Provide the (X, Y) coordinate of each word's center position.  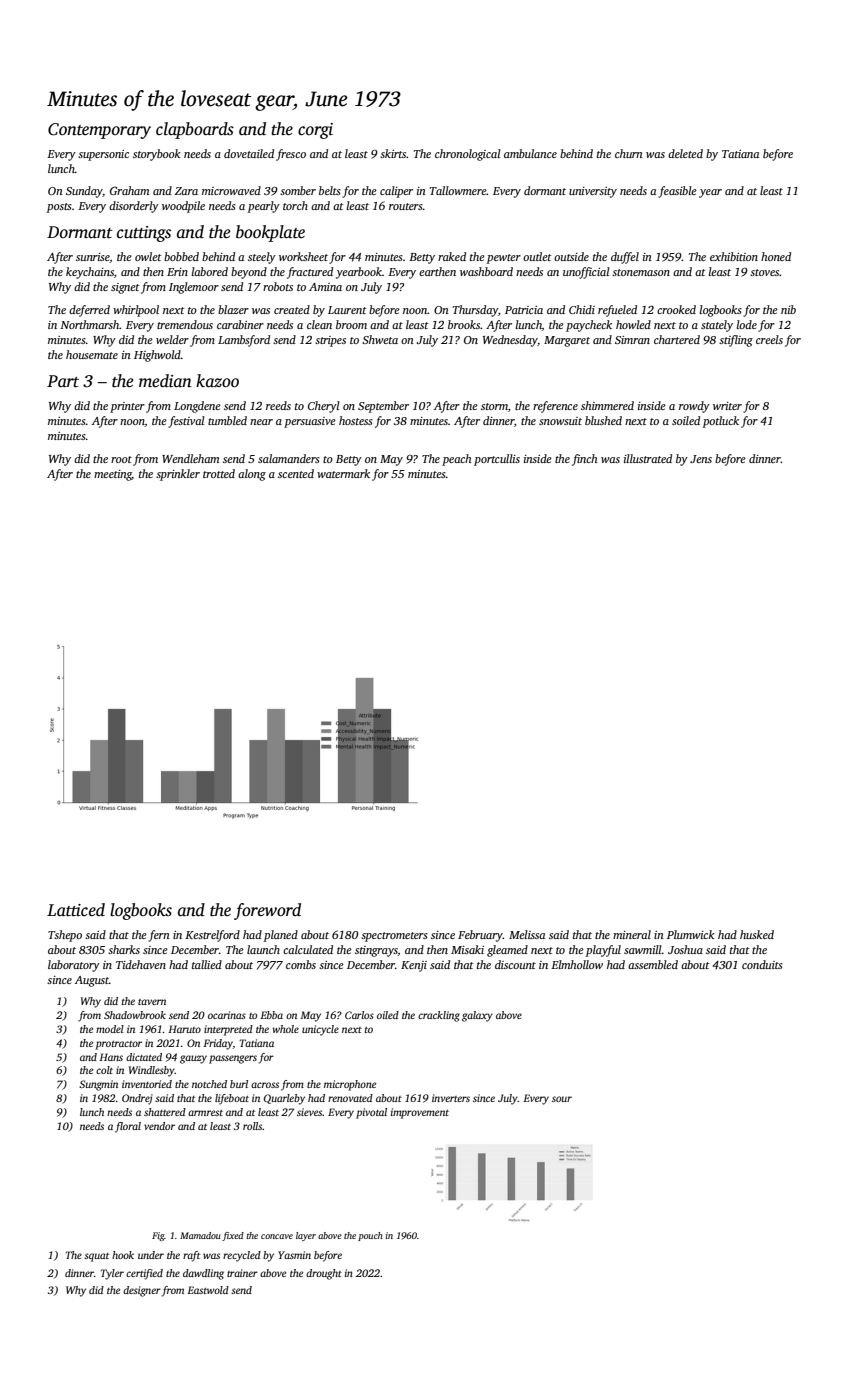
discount (515, 964)
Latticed (76, 910)
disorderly (134, 207)
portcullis (497, 460)
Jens (701, 459)
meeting (113, 475)
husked (757, 934)
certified (144, 1274)
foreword (267, 911)
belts (330, 190)
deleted (685, 153)
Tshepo (65, 936)
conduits (762, 964)
